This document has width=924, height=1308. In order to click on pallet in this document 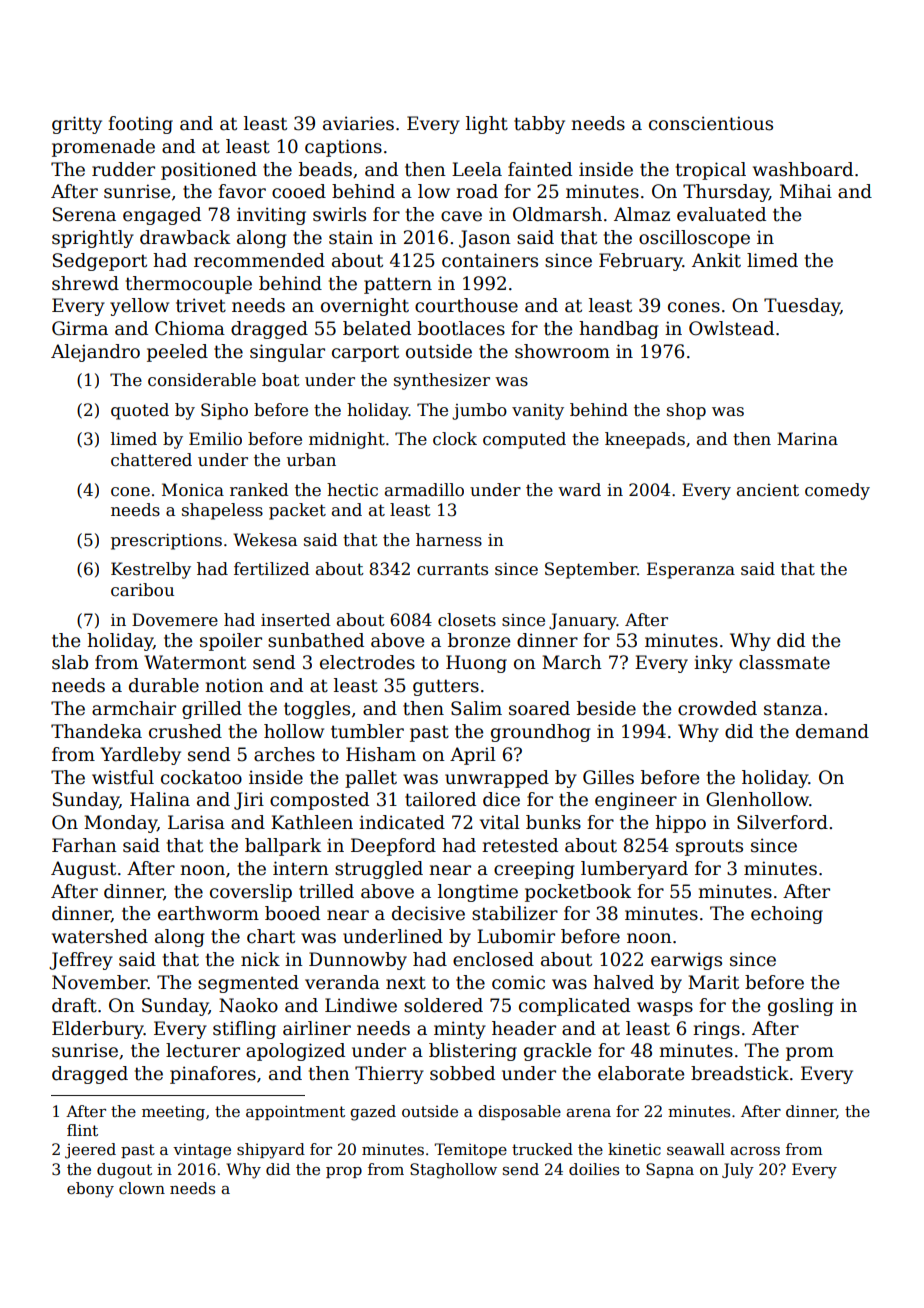, I will do `click(371, 779)`.
